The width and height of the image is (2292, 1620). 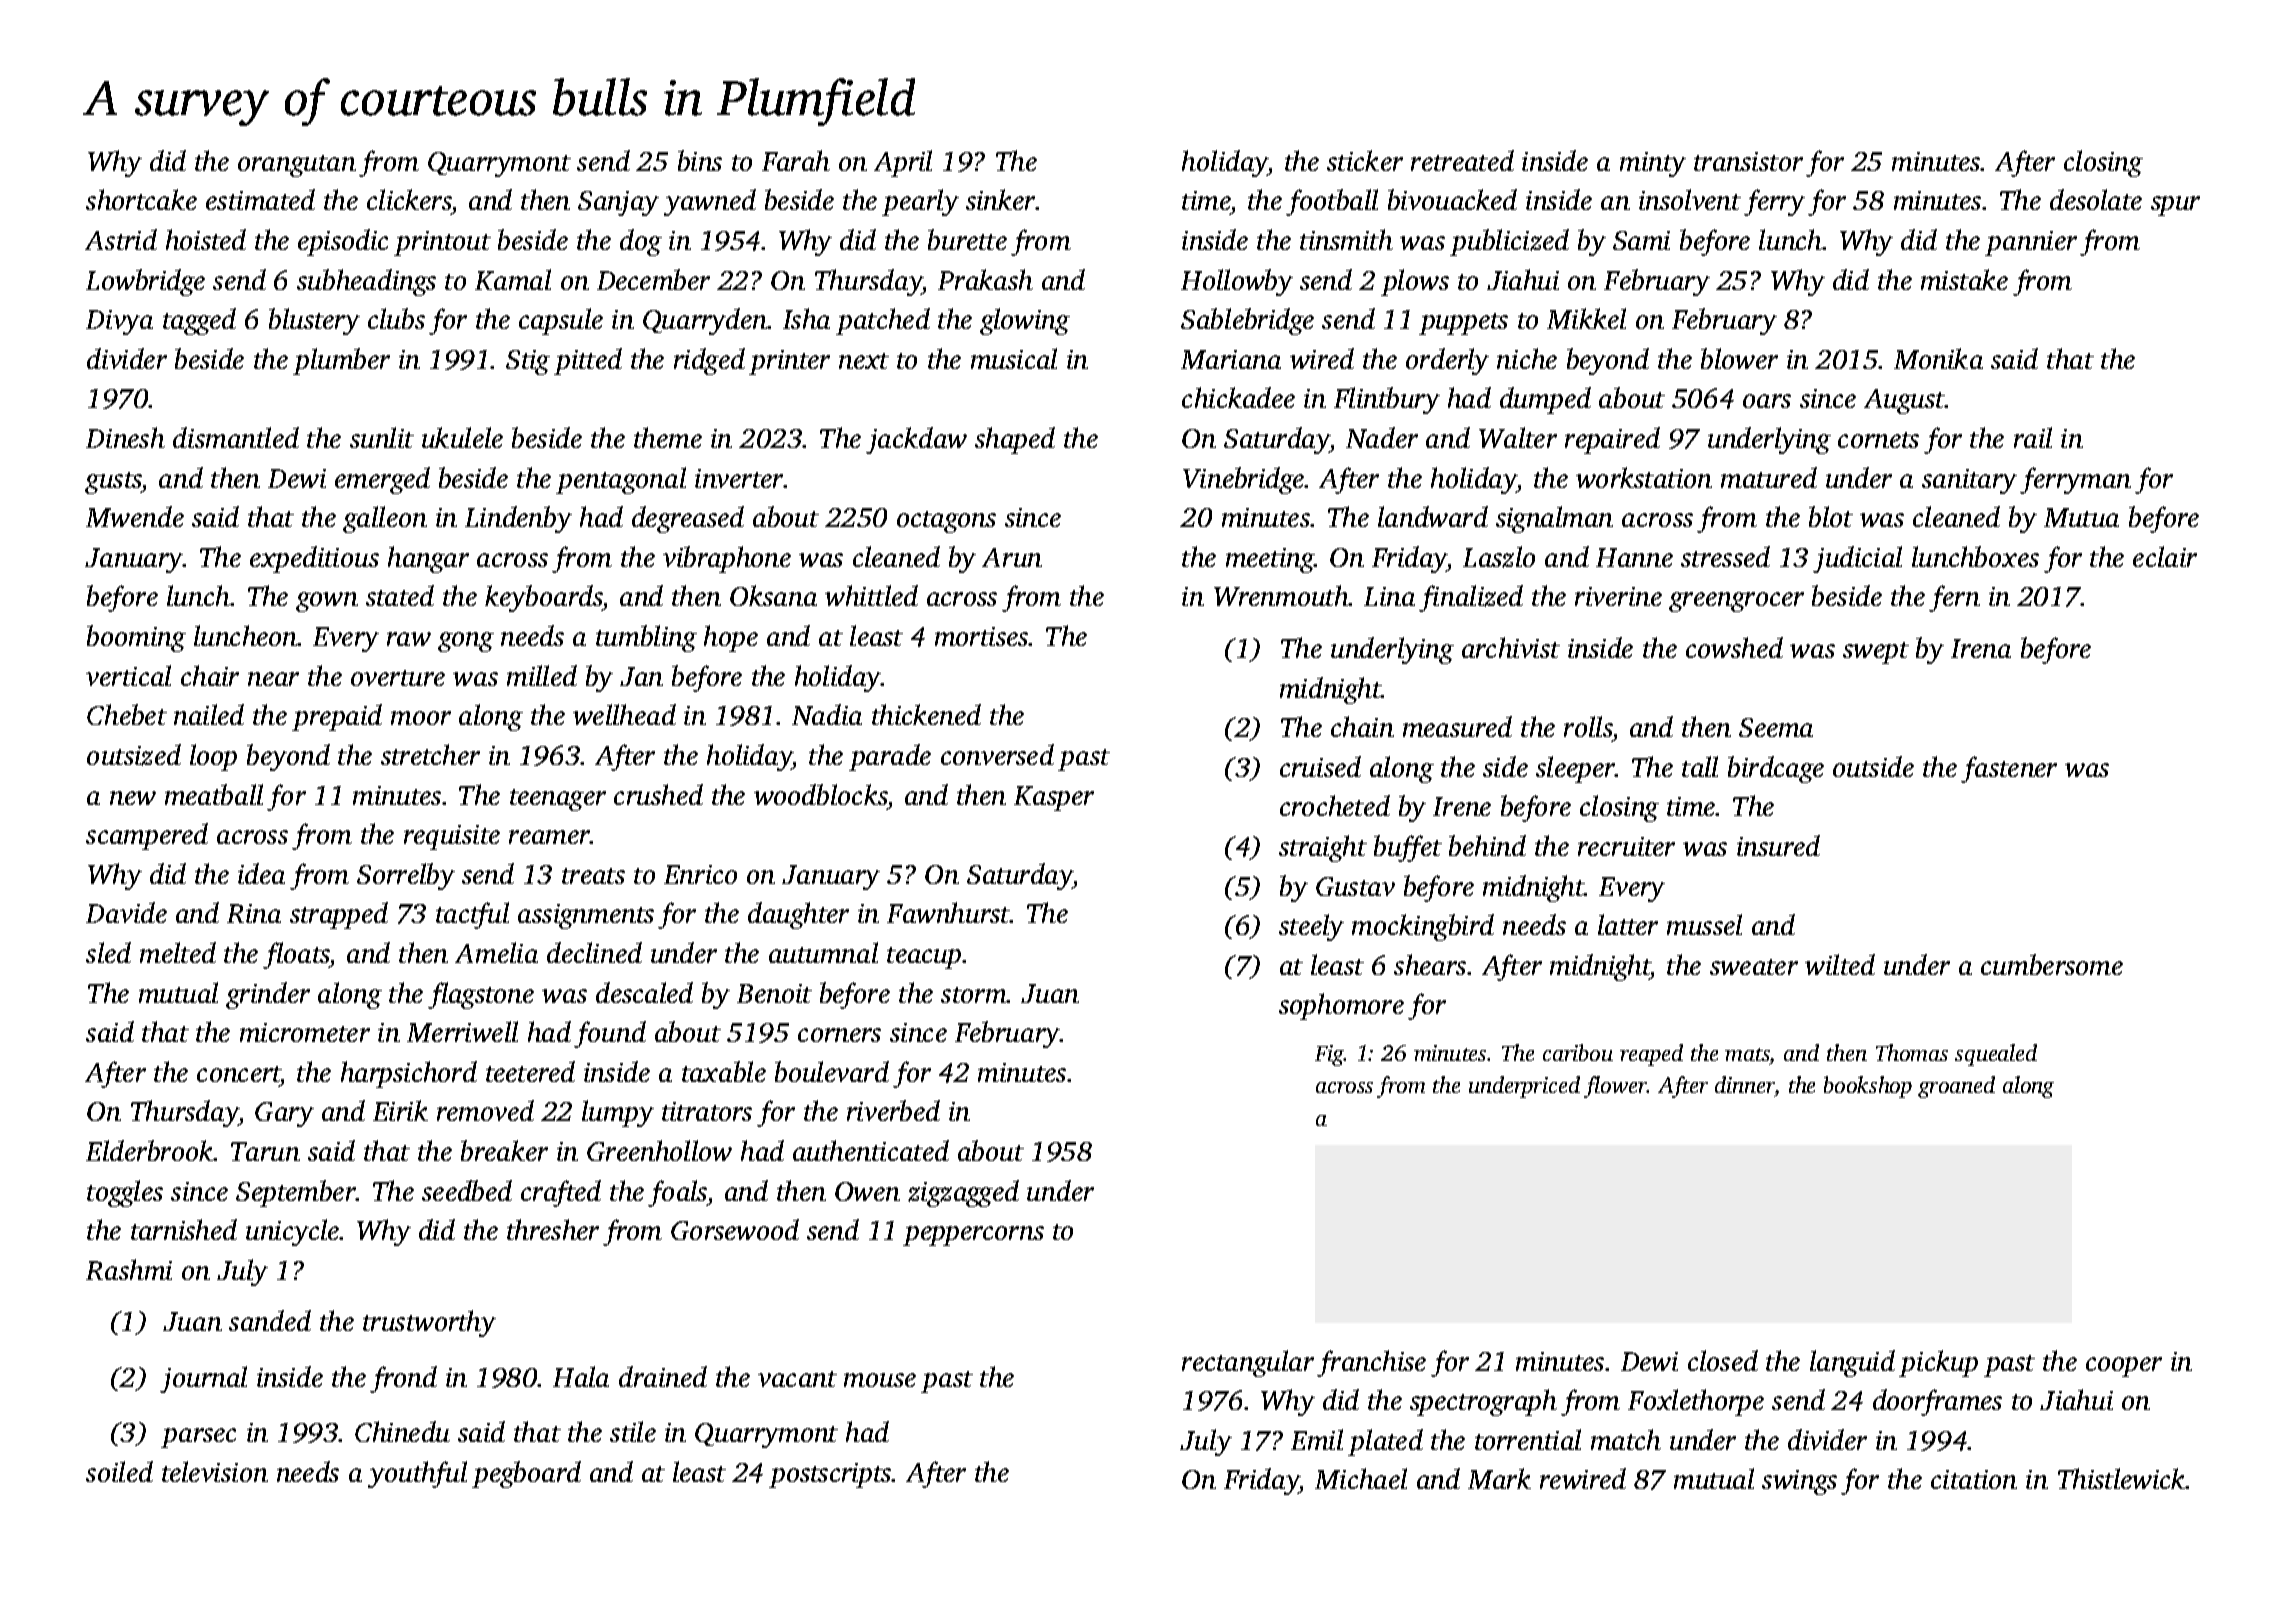 What do you see at coordinates (1361, 1478) in the image?
I see `Michael` at bounding box center [1361, 1478].
